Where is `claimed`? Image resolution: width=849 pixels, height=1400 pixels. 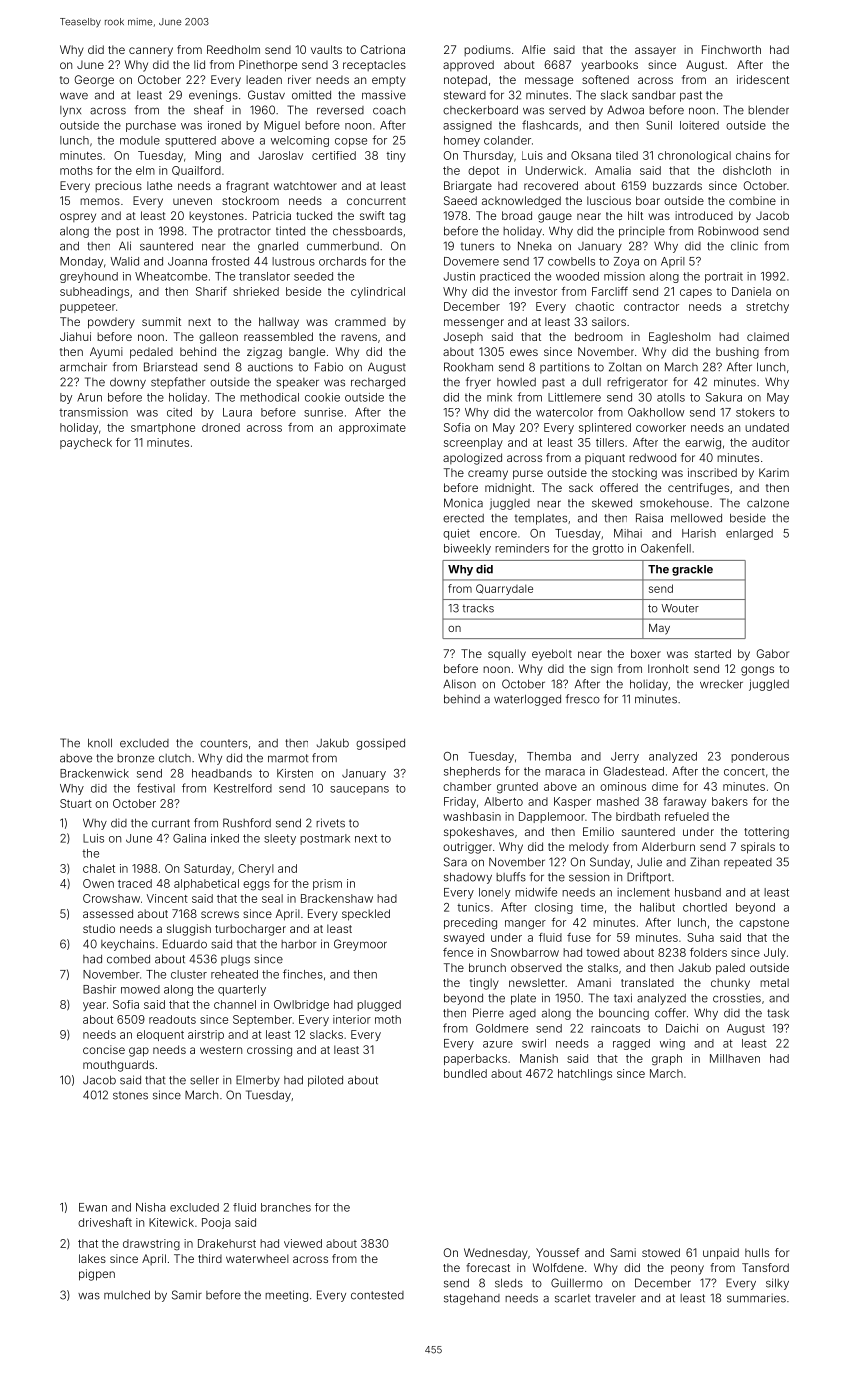
claimed is located at coordinates (768, 336).
